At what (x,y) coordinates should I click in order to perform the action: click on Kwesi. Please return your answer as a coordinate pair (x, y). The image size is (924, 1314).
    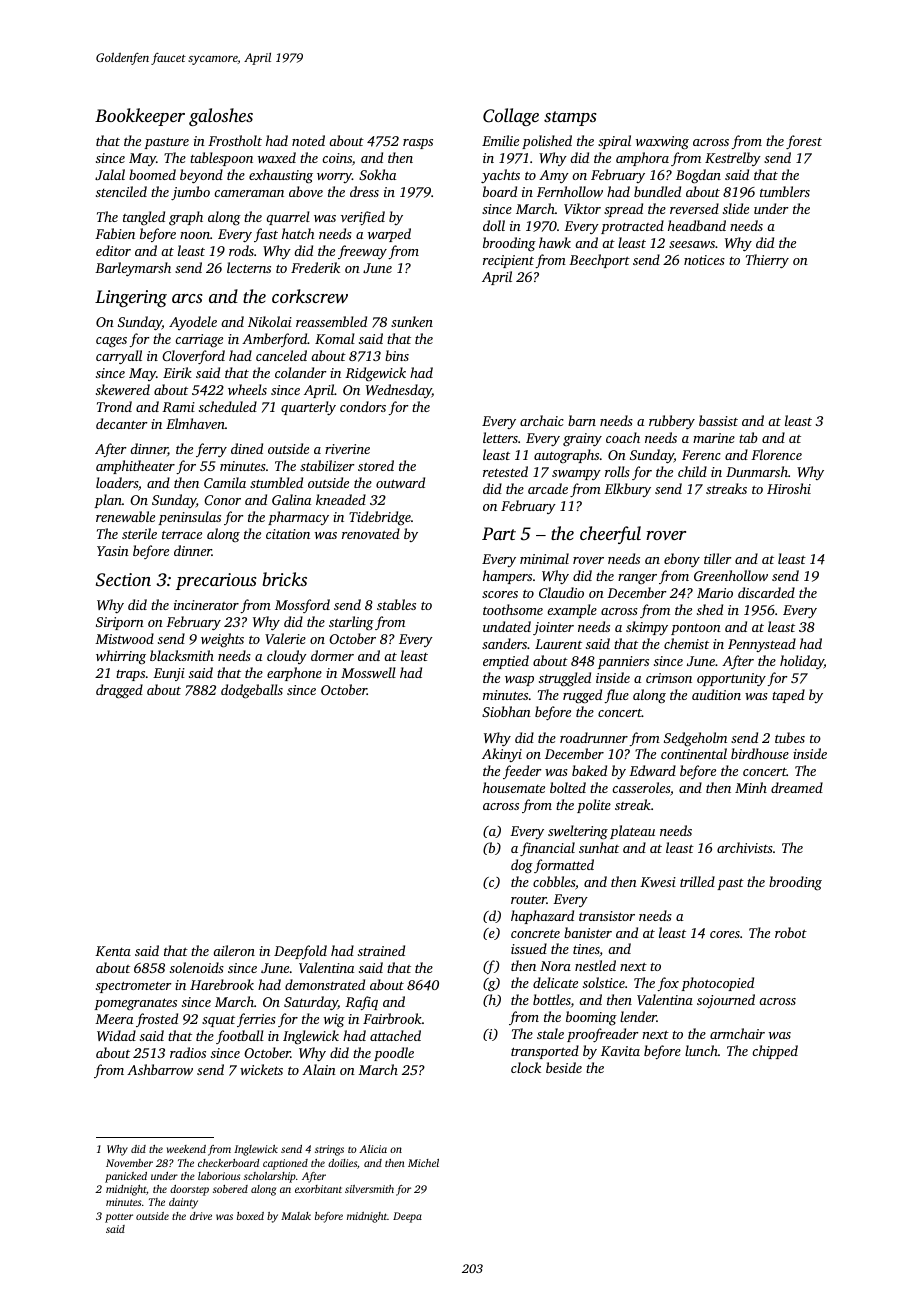
    Looking at the image, I should click on (658, 882).
